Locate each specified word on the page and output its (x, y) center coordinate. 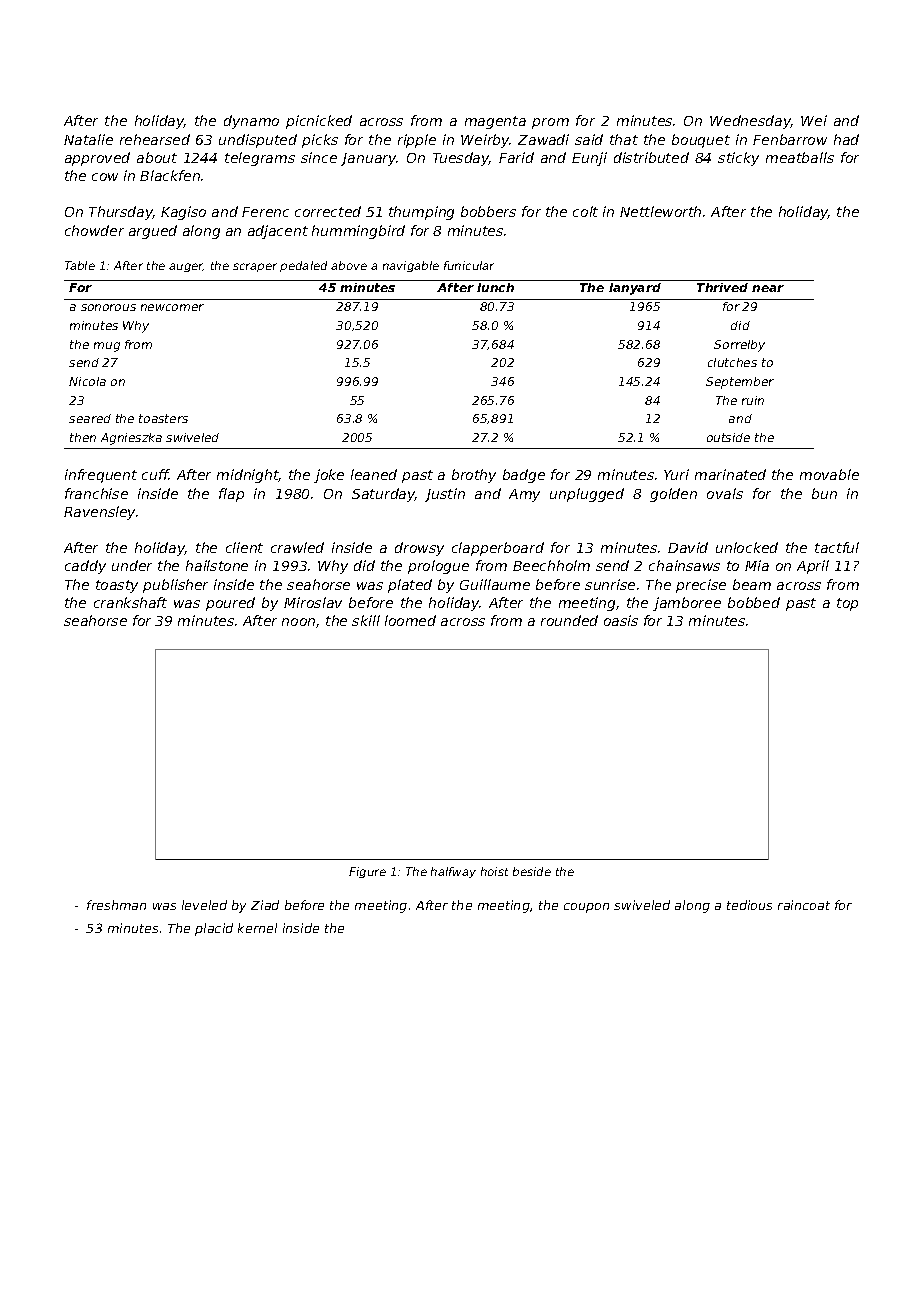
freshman (116, 905)
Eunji (589, 159)
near (768, 288)
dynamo (251, 122)
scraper (255, 267)
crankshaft (130, 602)
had (846, 139)
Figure (367, 872)
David (688, 547)
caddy (85, 567)
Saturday (383, 495)
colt (585, 211)
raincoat (804, 905)
